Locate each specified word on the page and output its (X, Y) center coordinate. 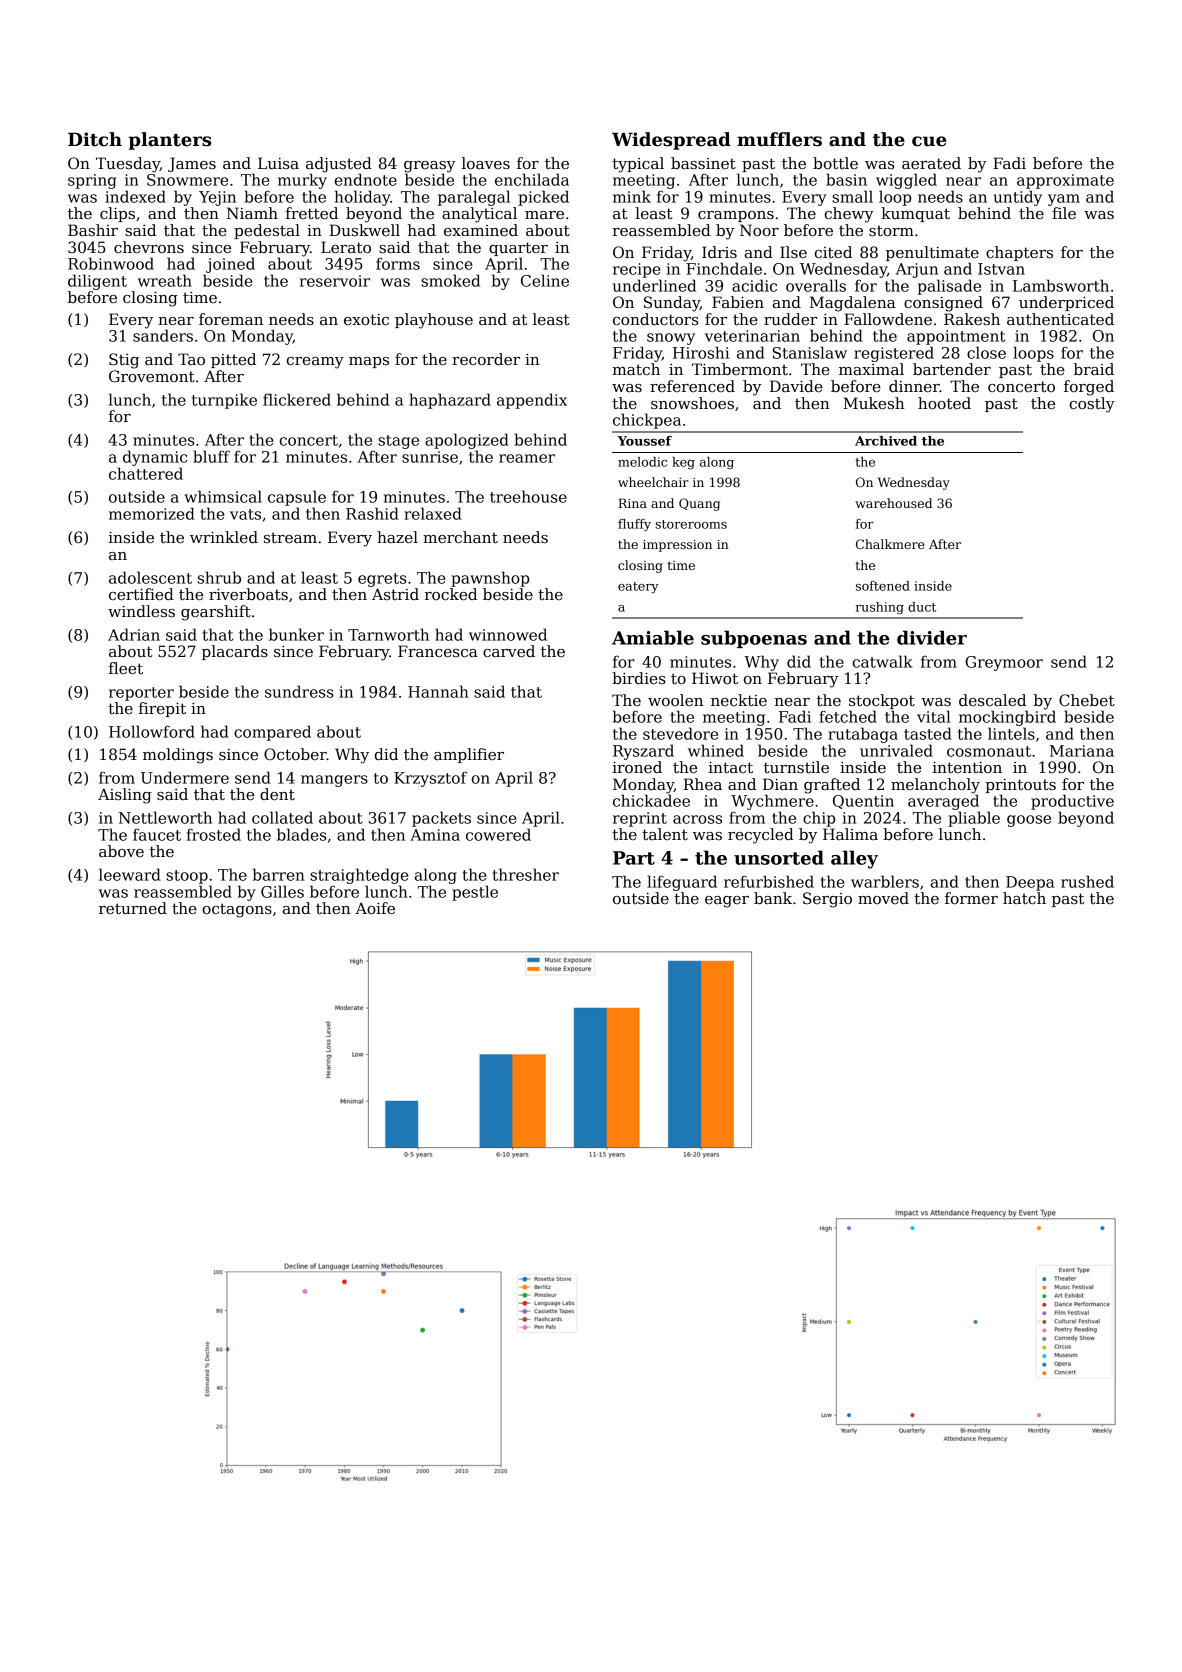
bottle (835, 163)
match (636, 369)
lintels (1011, 733)
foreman (231, 319)
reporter (141, 694)
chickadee (651, 800)
